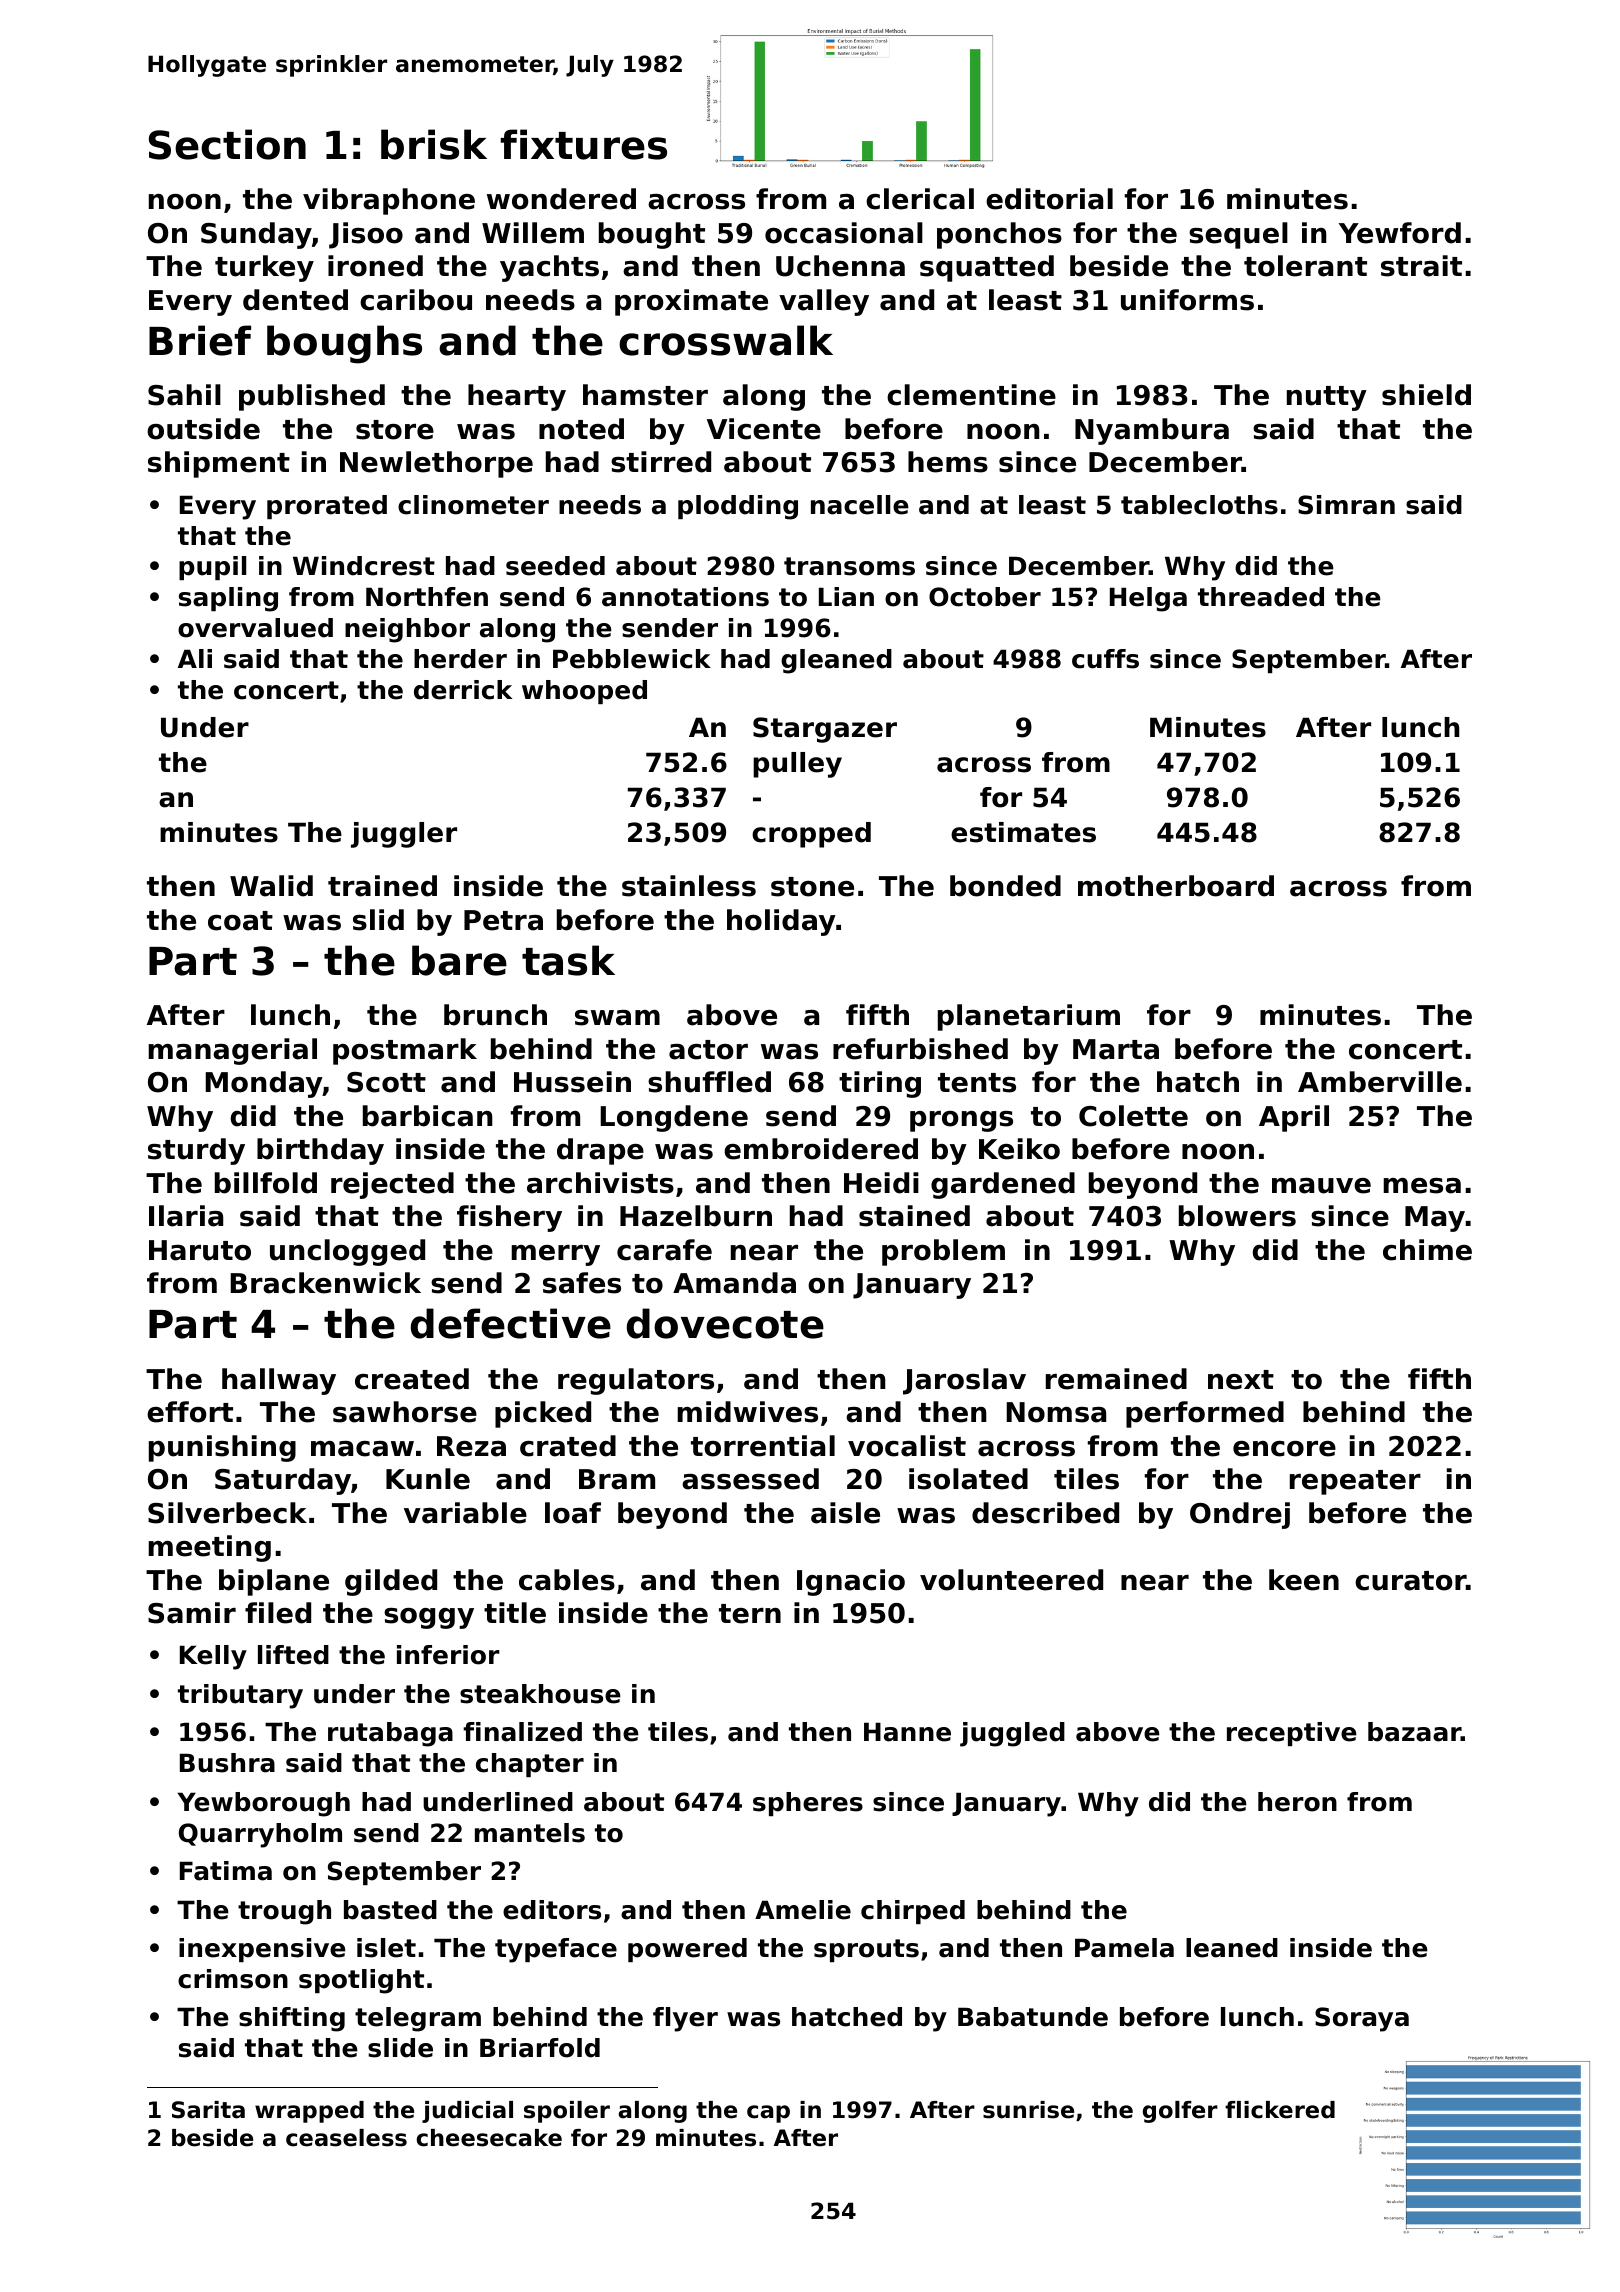  I want to click on repeater, so click(1355, 1482).
